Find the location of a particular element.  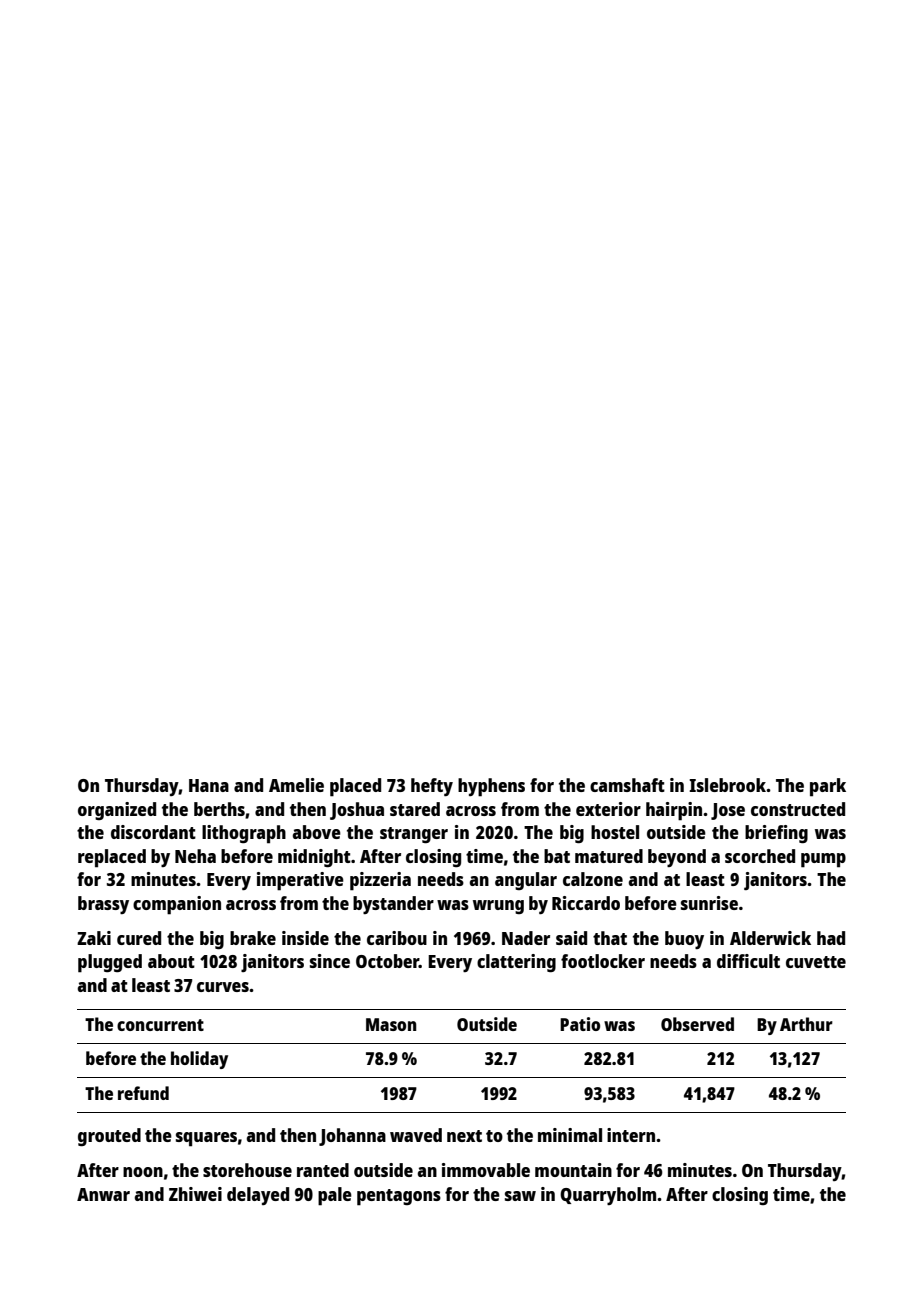

Arthur is located at coordinates (806, 1024).
